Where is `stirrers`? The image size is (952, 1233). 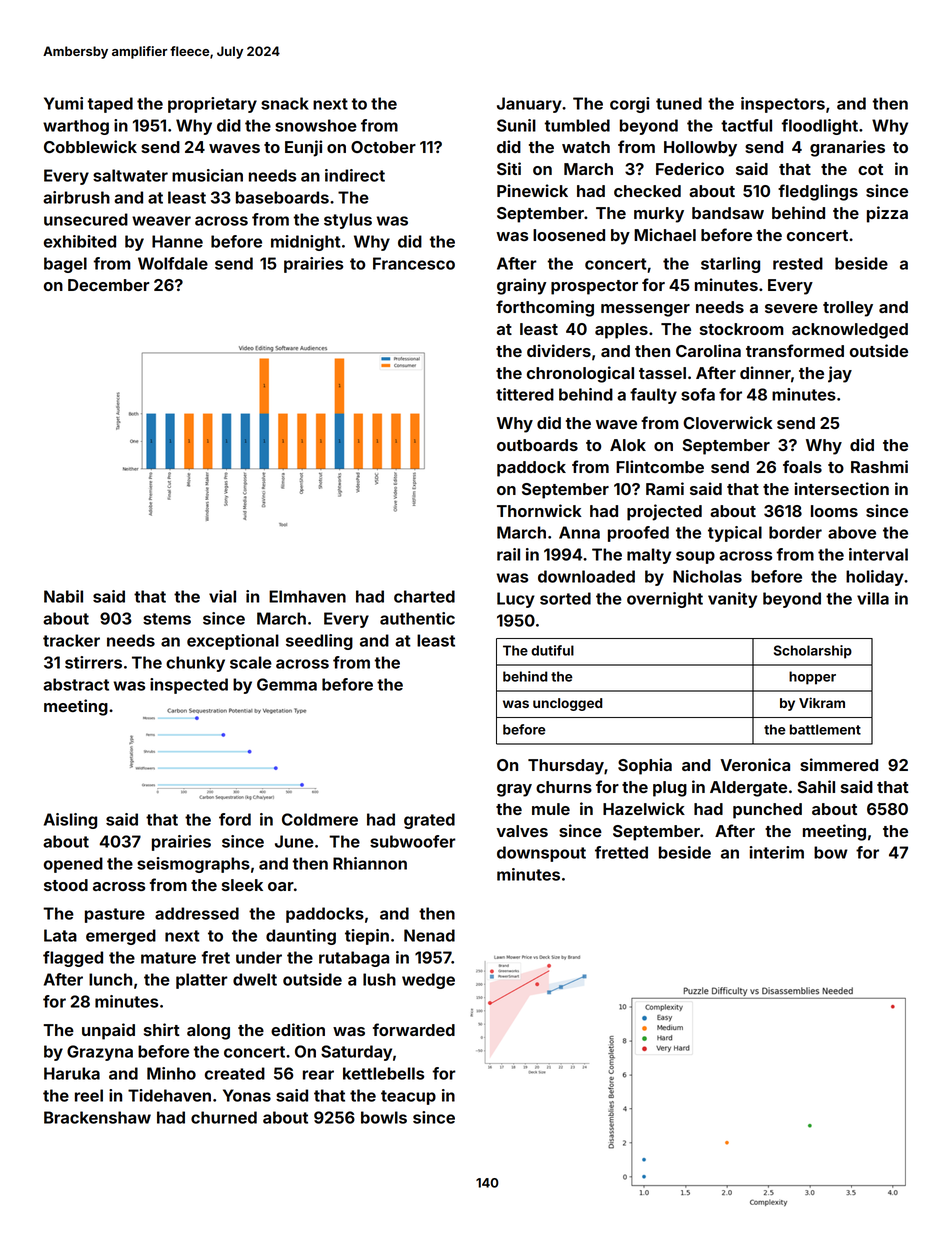 stirrers is located at coordinates (93, 662).
